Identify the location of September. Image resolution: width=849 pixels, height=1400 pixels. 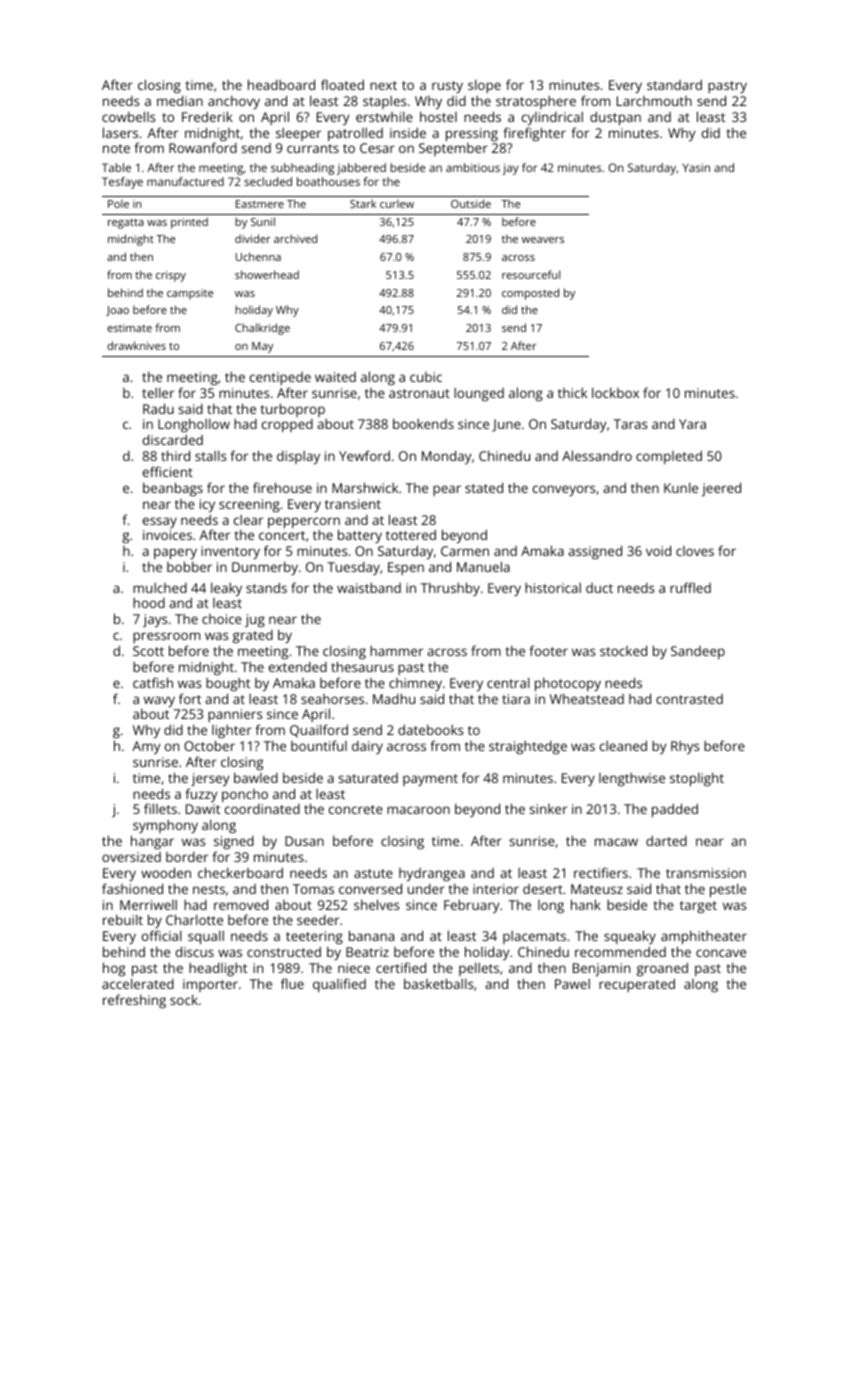
(453, 149).
